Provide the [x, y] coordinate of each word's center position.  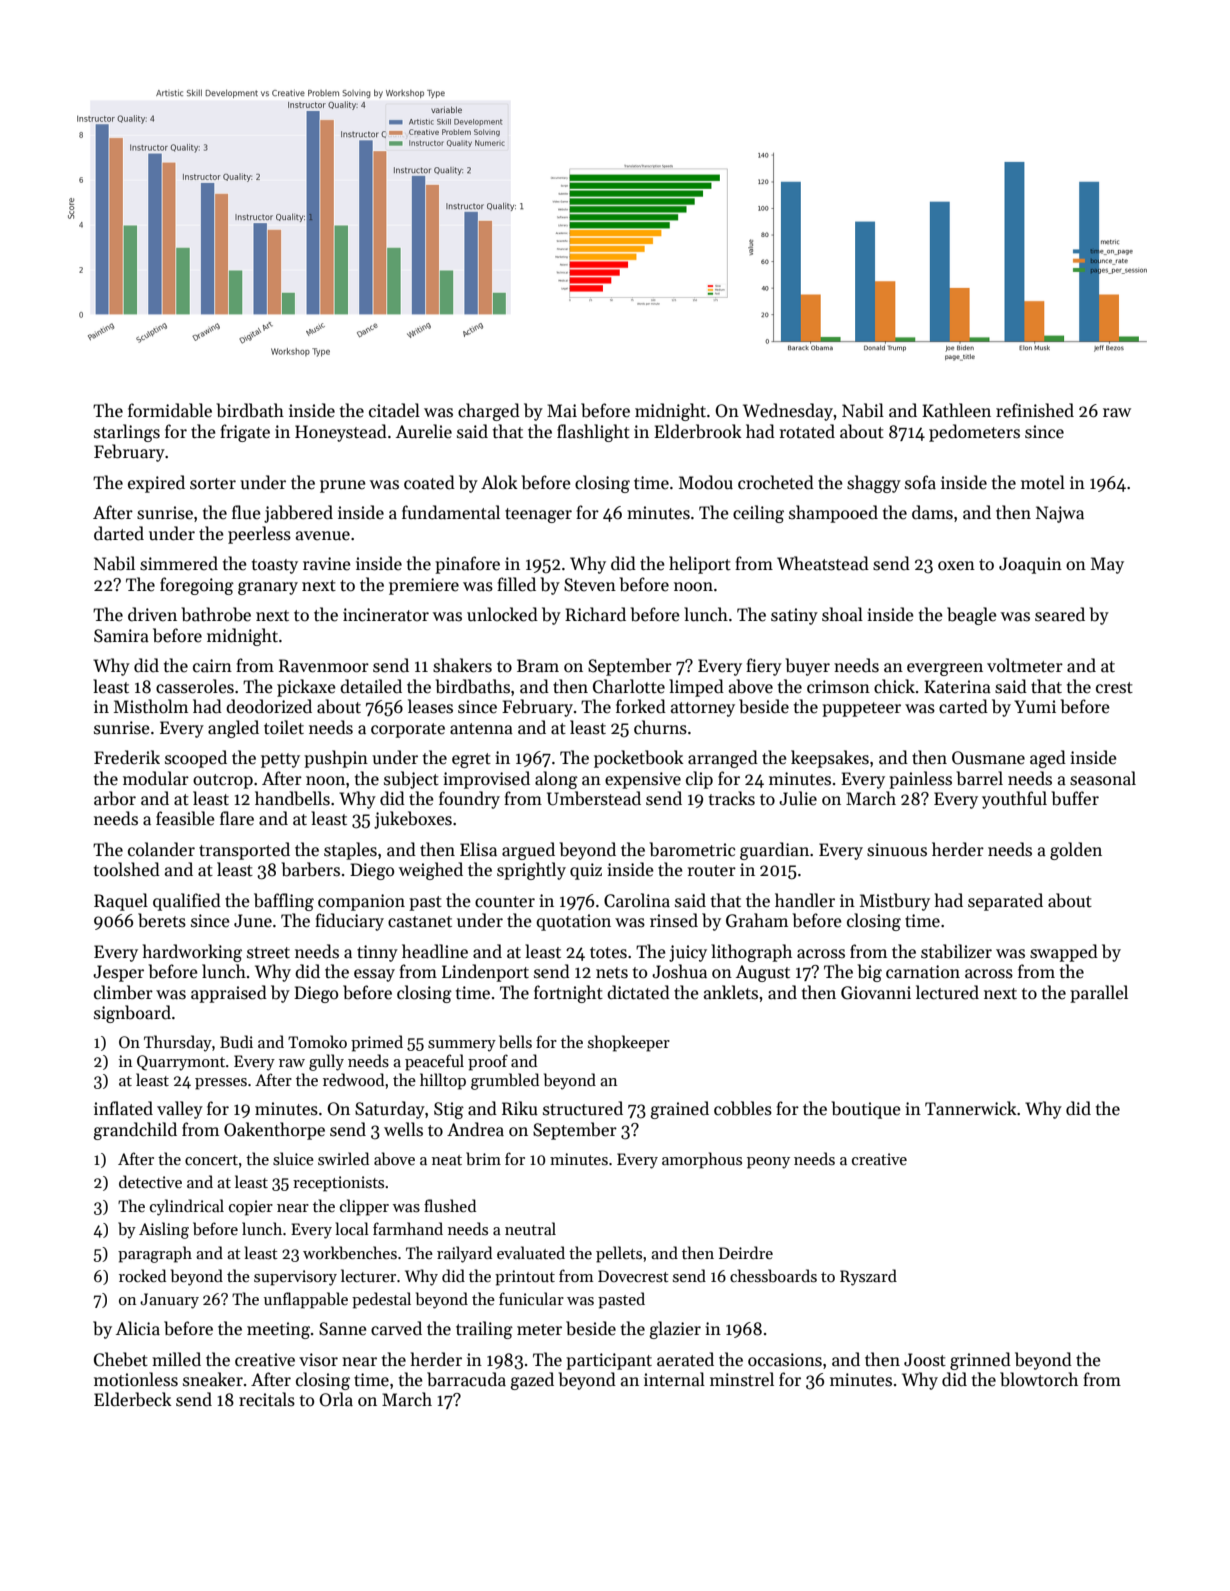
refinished [1035, 410]
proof [488, 1062]
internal [674, 1379]
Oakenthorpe [274, 1131]
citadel [394, 410]
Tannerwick [971, 1108]
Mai [562, 411]
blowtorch [1039, 1379]
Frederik [127, 757]
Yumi [1035, 707]
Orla [336, 1399]
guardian [774, 851]
